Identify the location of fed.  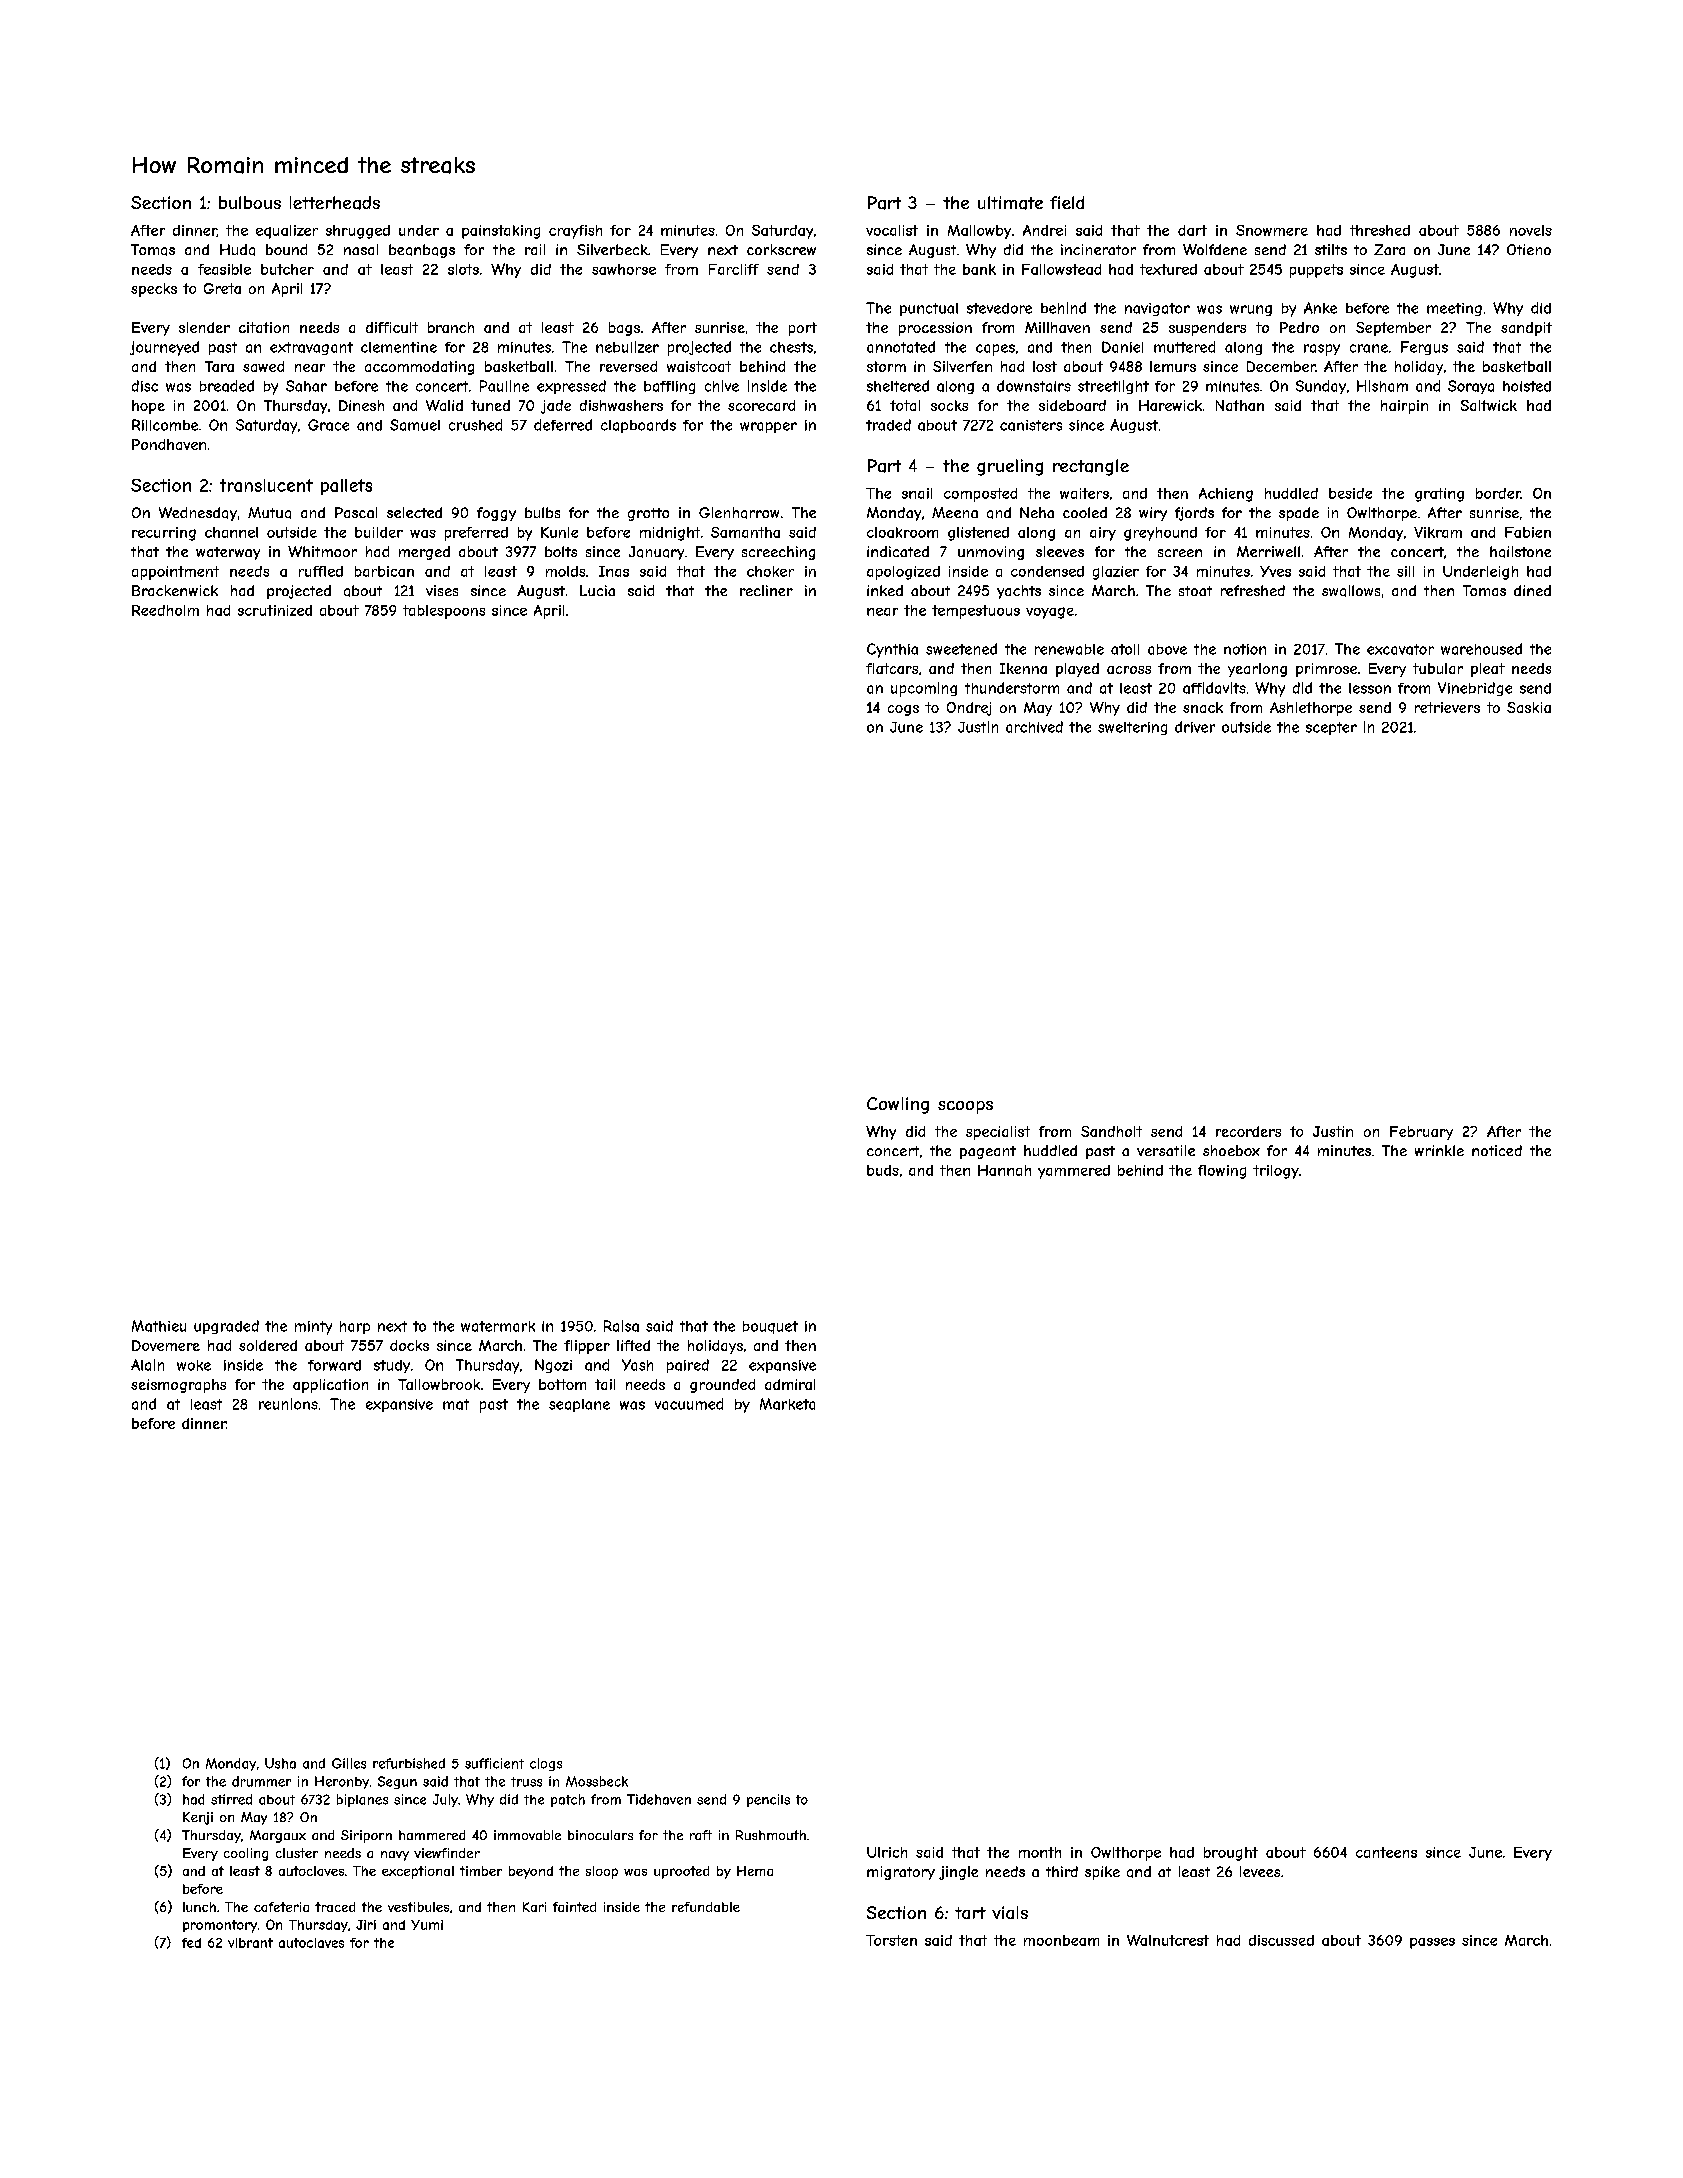
(191, 1943).
